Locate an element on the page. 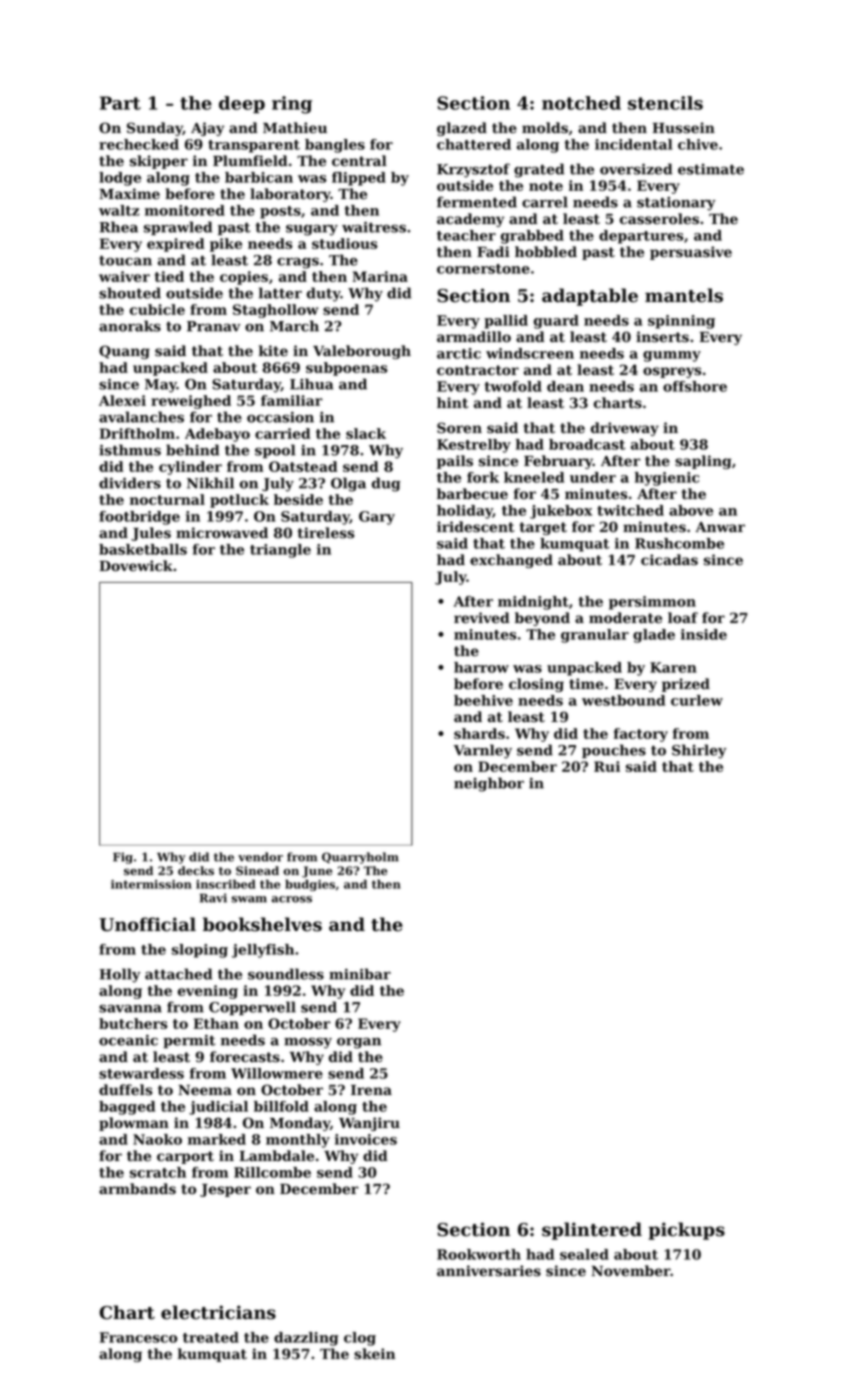 This image has height=1400, width=849. invoices is located at coordinates (366, 1139).
